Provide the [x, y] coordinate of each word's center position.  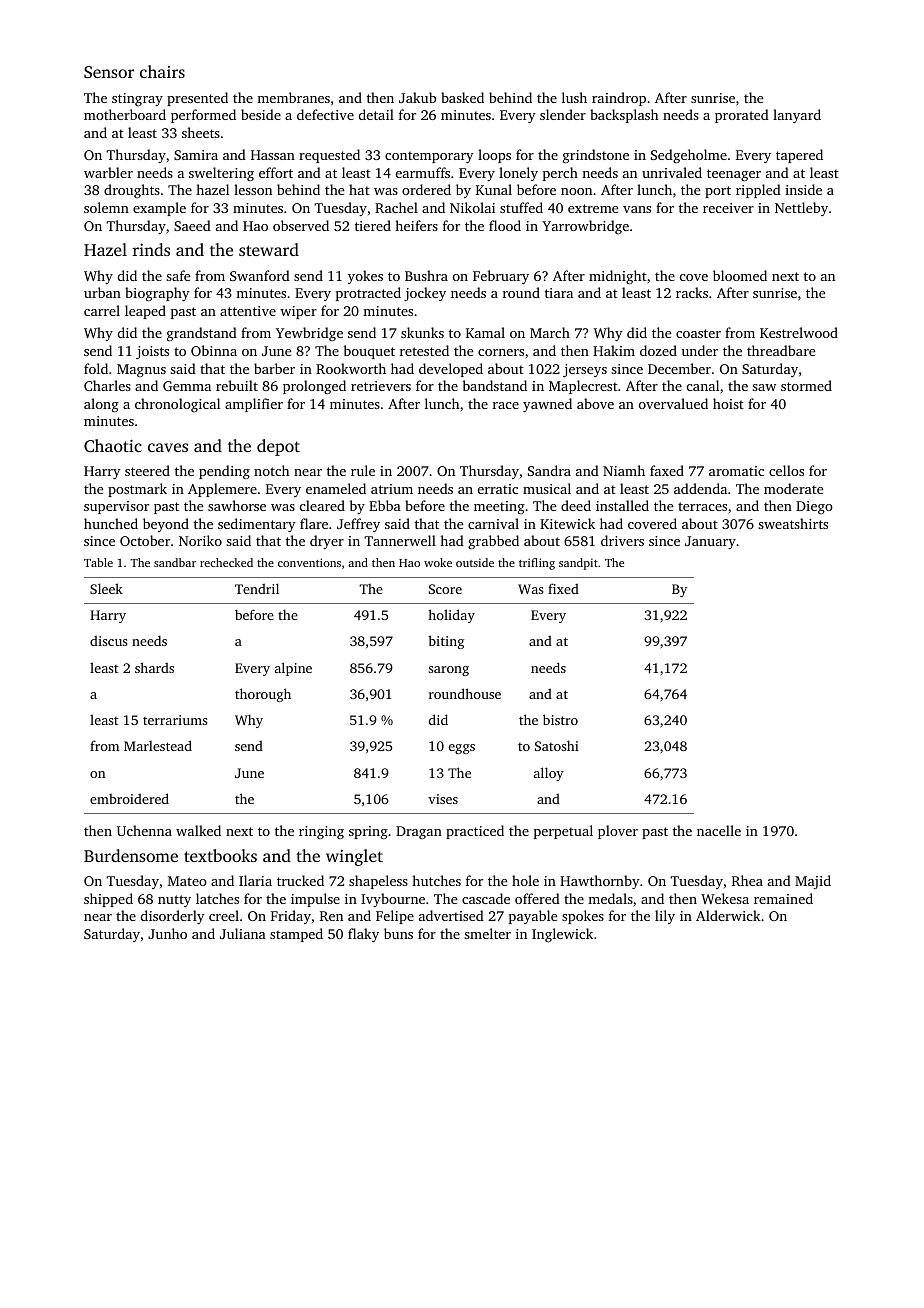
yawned [547, 405]
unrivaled [672, 172]
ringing [321, 832]
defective [325, 114]
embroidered [129, 798]
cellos [786, 470]
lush [574, 97]
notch [271, 470]
